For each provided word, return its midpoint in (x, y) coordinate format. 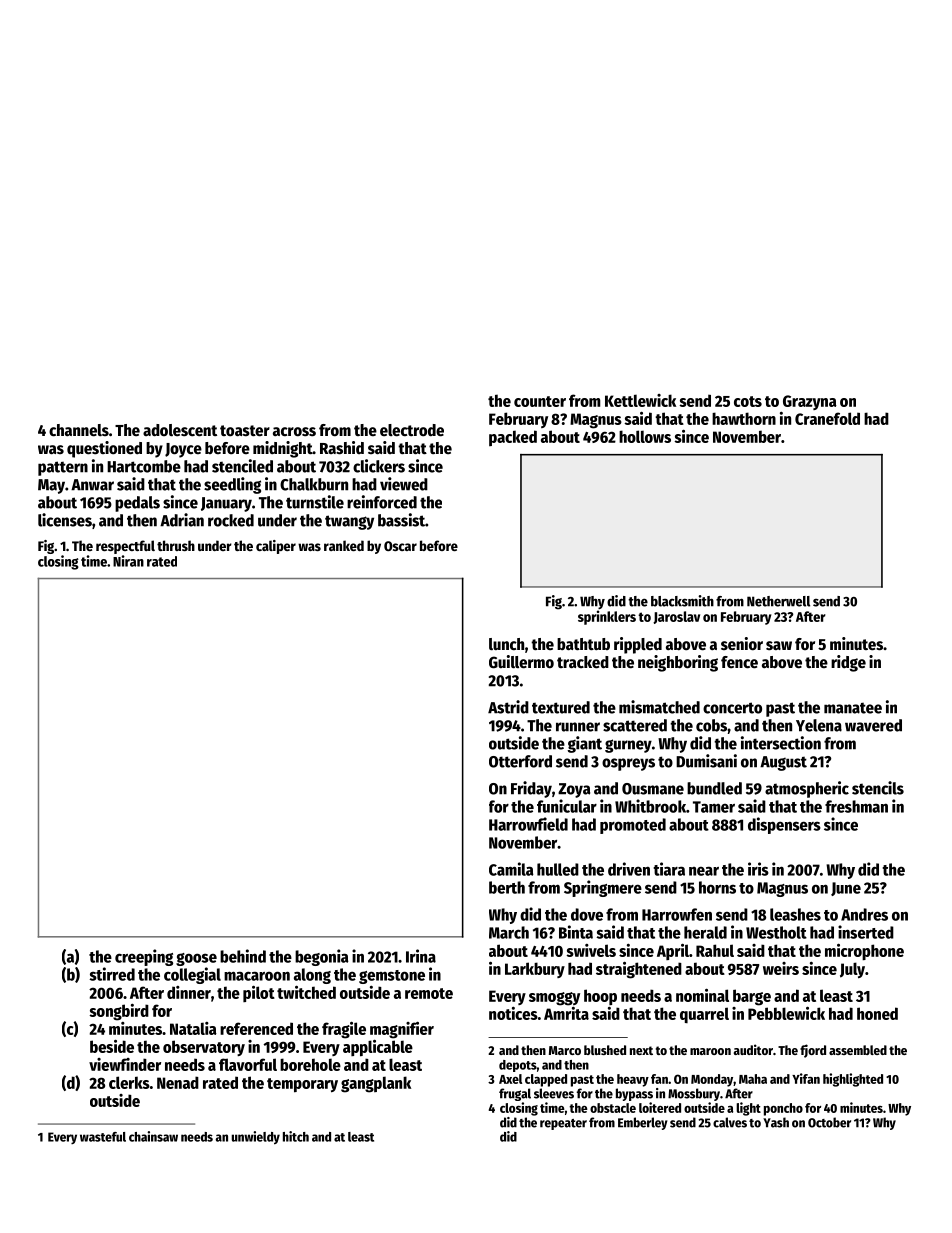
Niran (128, 561)
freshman (856, 806)
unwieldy (255, 1138)
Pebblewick (786, 1013)
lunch (506, 644)
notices (513, 1013)
